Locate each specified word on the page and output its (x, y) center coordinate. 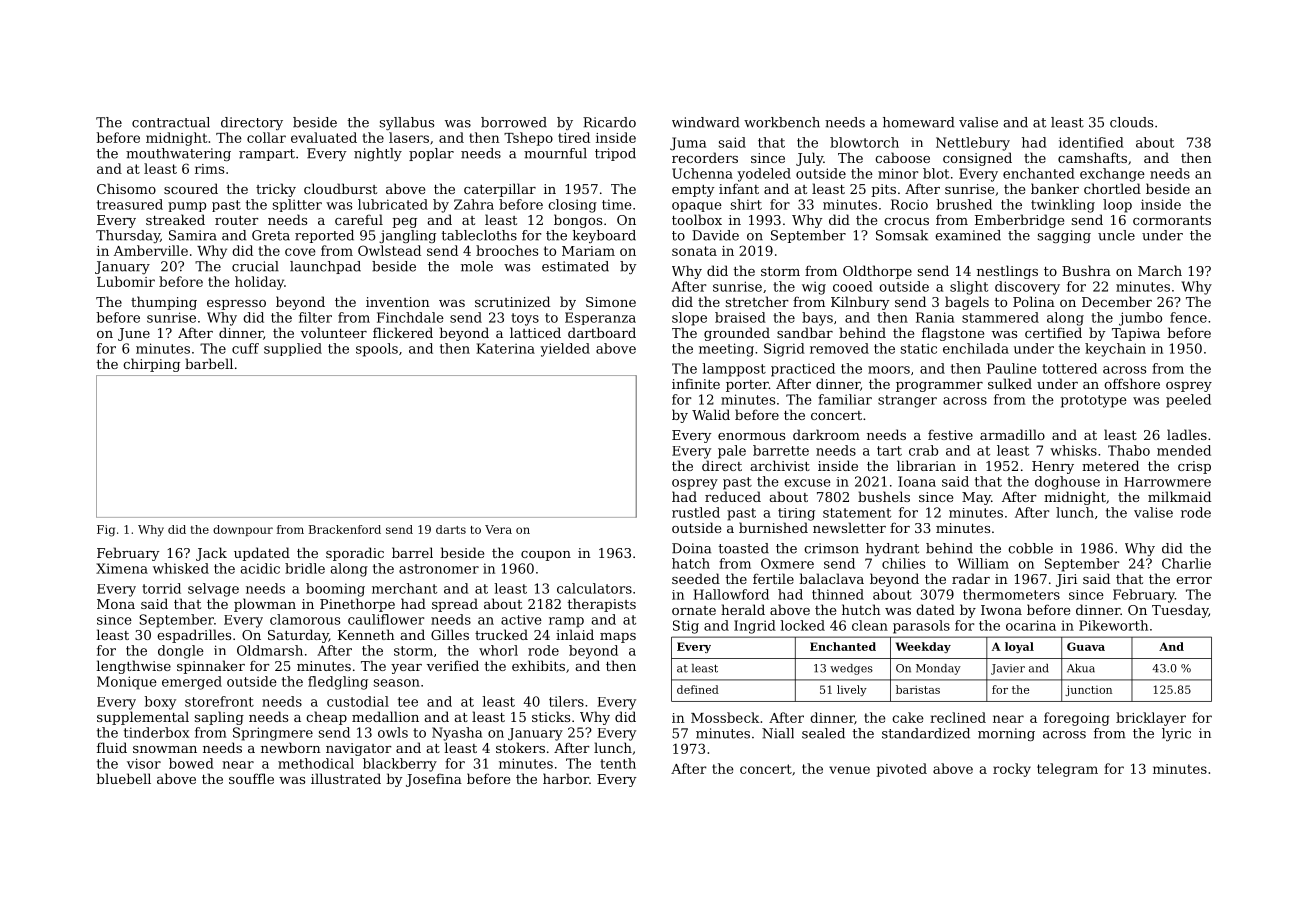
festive (950, 434)
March (1160, 270)
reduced (733, 496)
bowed (191, 763)
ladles (1187, 434)
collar (266, 137)
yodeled (764, 175)
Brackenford (345, 529)
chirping (151, 365)
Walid (711, 414)
